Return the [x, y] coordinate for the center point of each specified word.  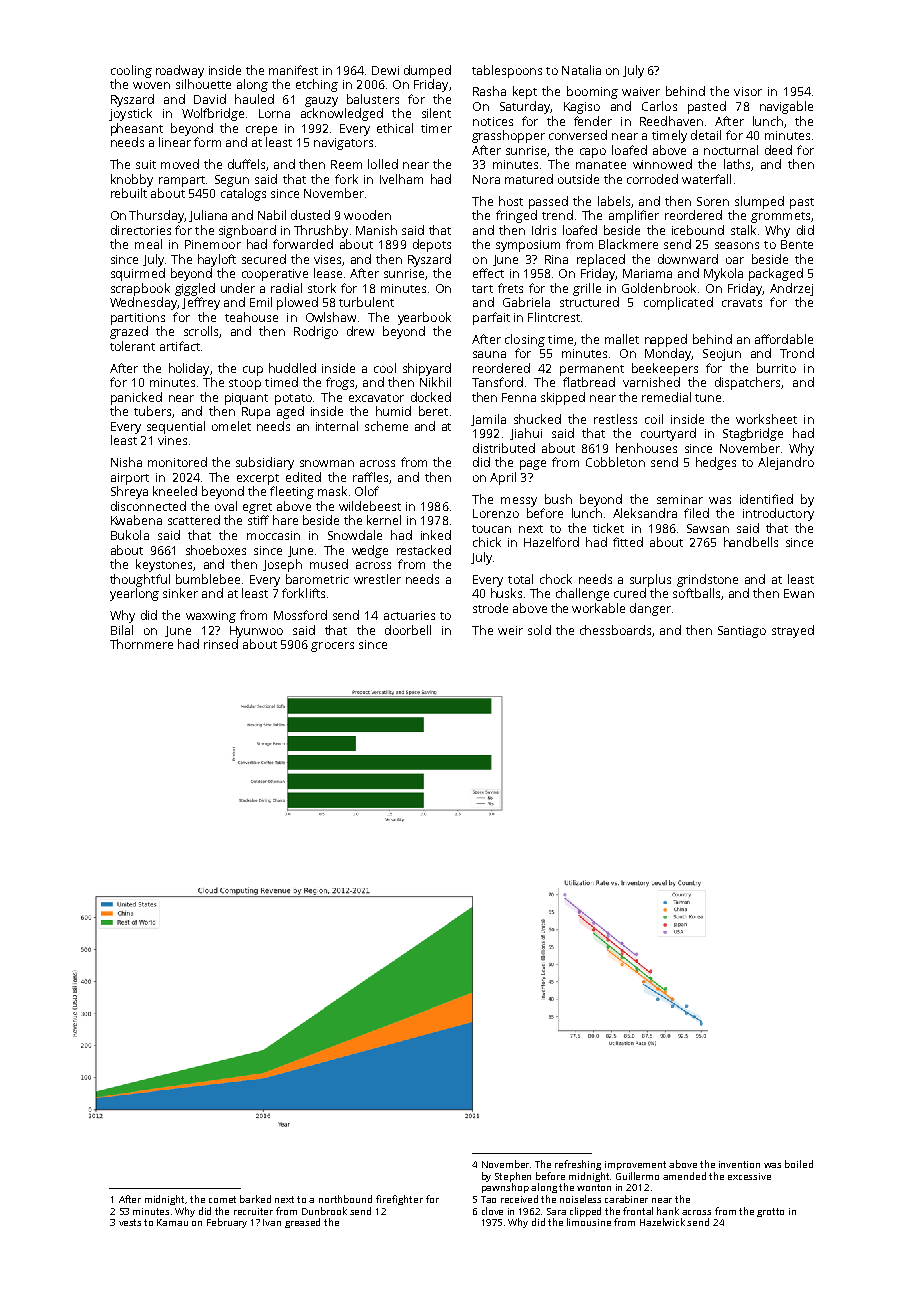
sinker [180, 593]
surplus [650, 580]
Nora [486, 179]
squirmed [138, 274]
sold [539, 630]
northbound [345, 1199]
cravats [742, 303]
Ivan [272, 1222]
